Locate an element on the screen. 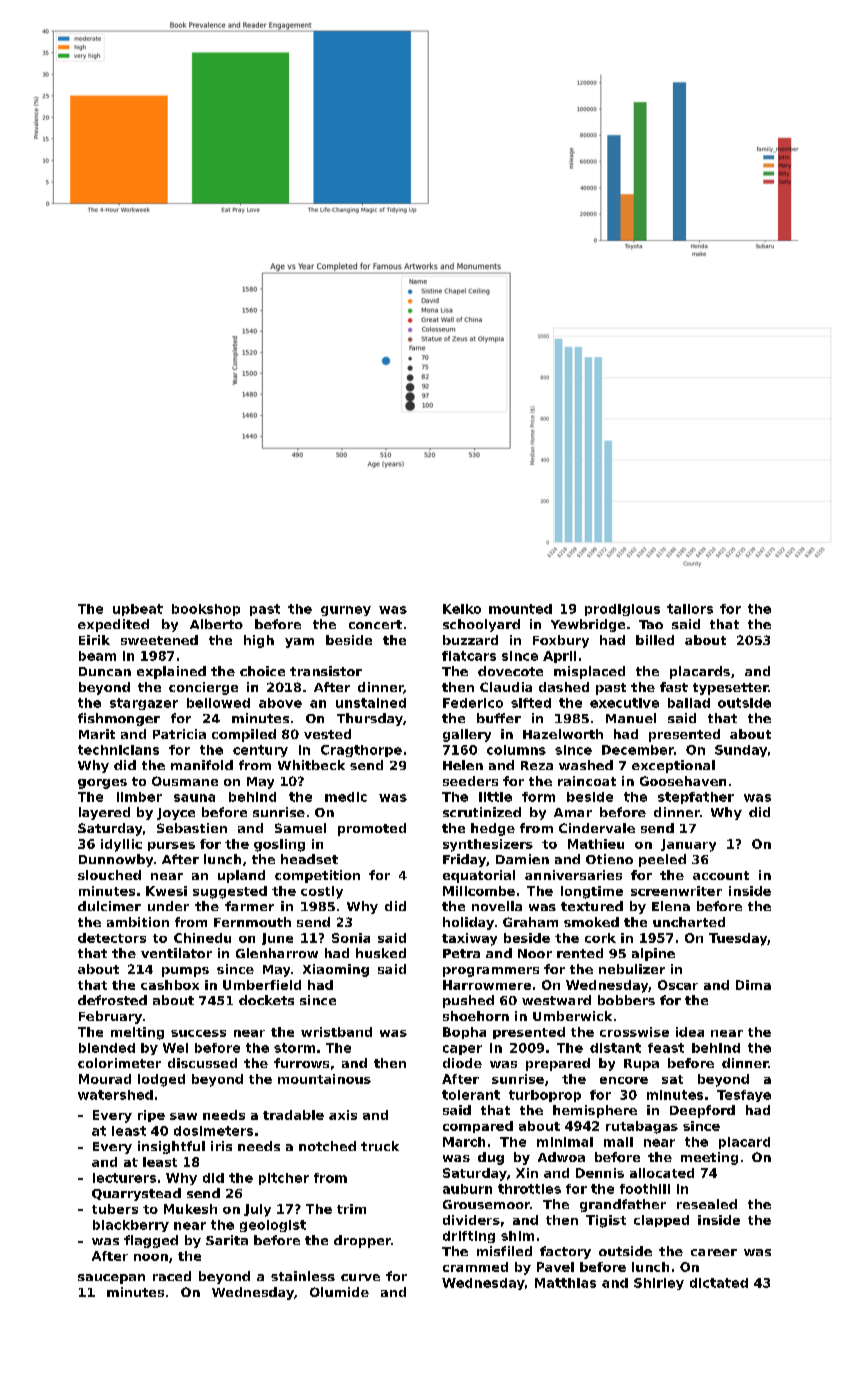  stargazer is located at coordinates (144, 704).
